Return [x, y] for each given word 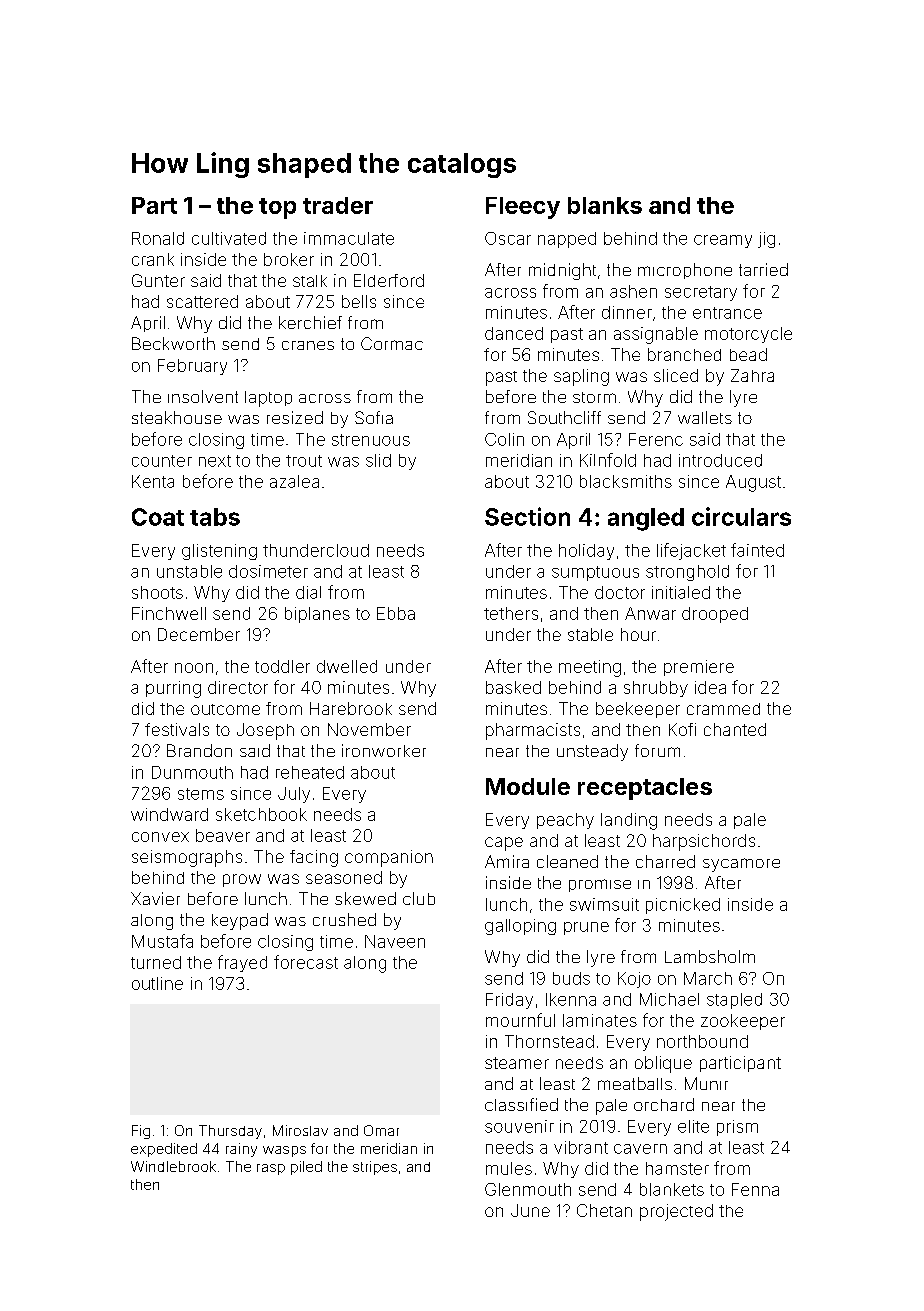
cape [504, 844]
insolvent [203, 396]
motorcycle [748, 335]
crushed [344, 919]
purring [173, 689]
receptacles [645, 789]
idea [710, 687]
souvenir [519, 1126]
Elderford [389, 280]
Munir [706, 1083]
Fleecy [523, 208]
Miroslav [300, 1130]
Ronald [158, 238]
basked [513, 687]
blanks [605, 205]
